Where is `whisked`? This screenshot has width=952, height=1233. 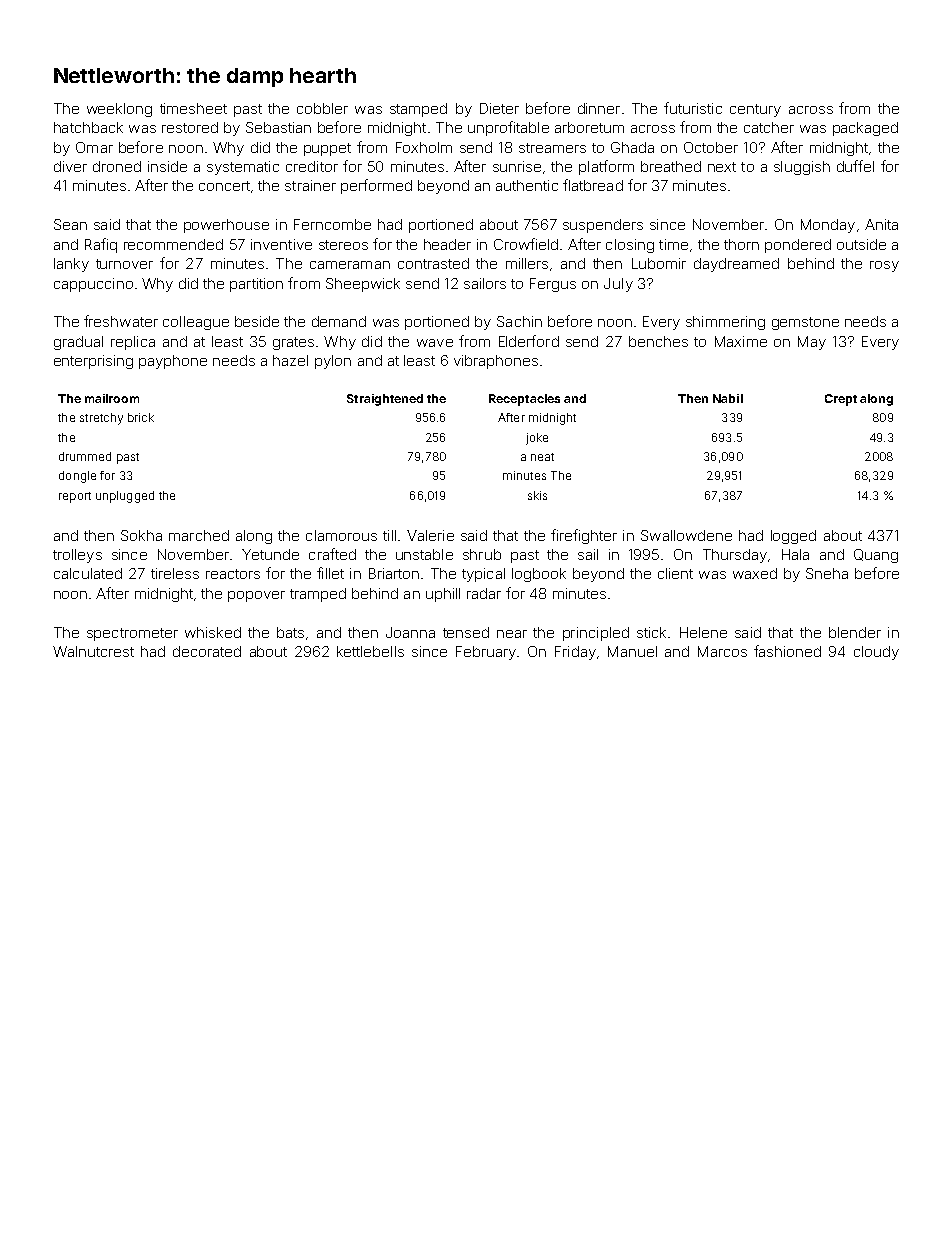 whisked is located at coordinates (213, 632).
